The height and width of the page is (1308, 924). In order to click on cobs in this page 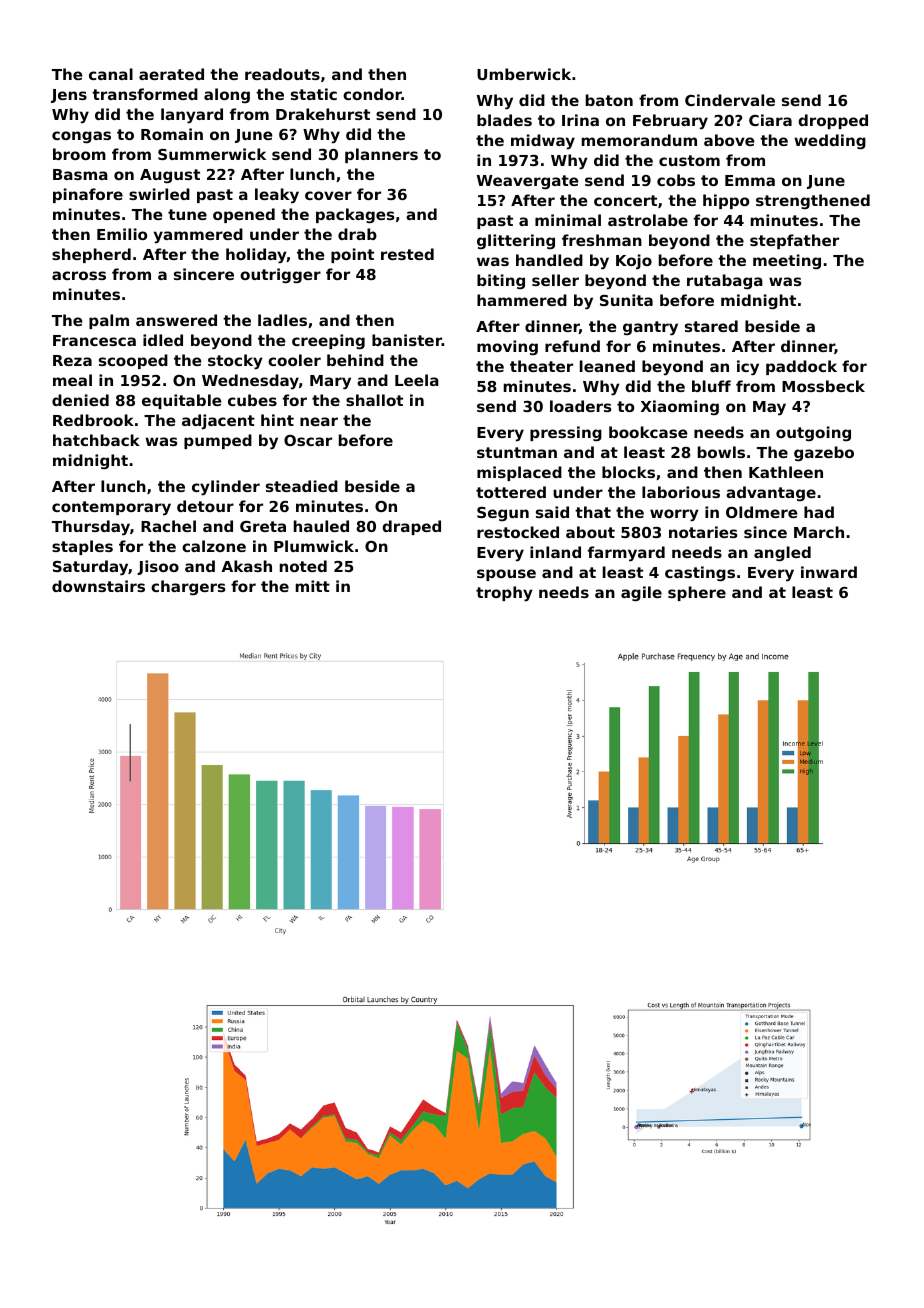, I will do `click(676, 180)`.
